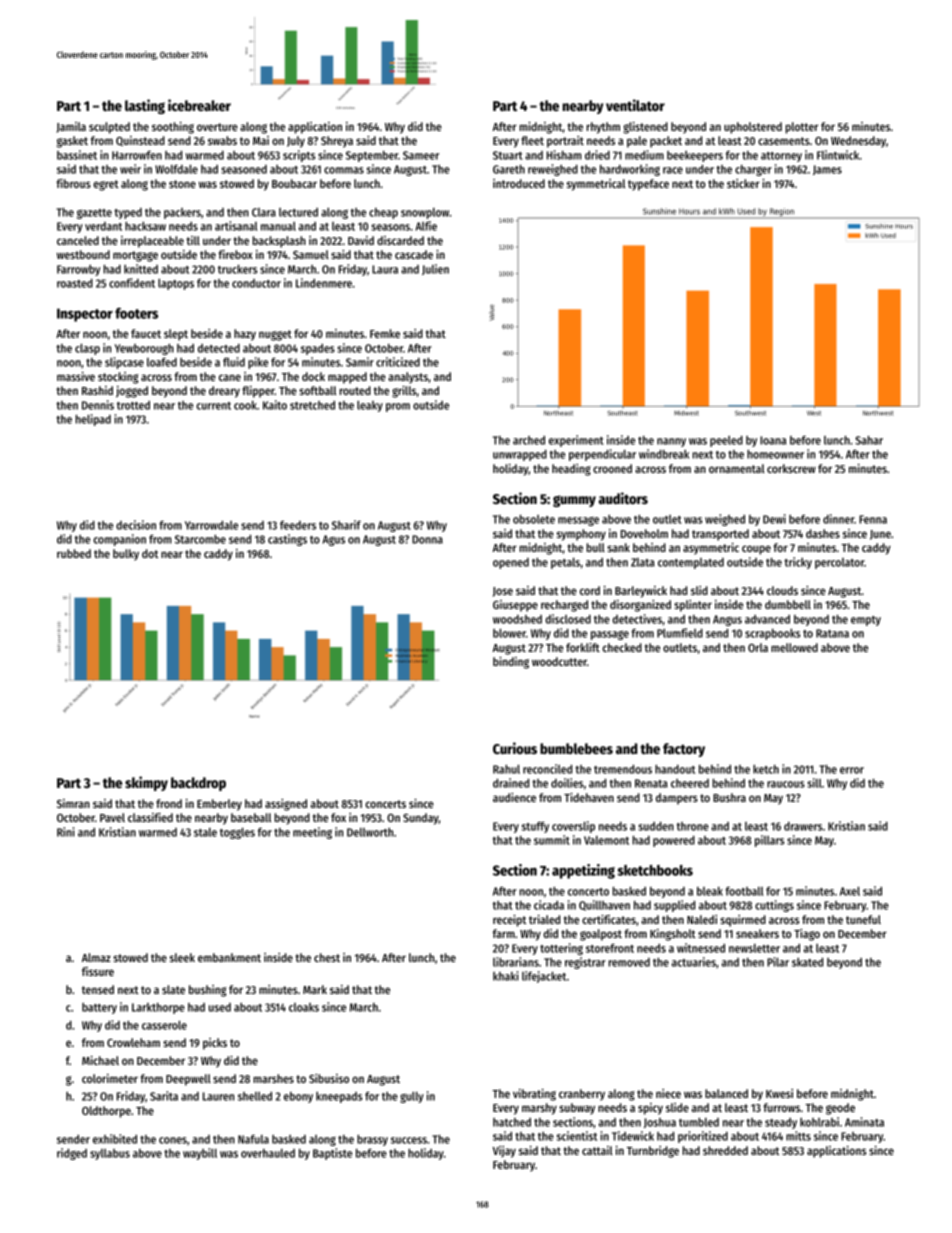 Image resolution: width=952 pixels, height=1233 pixels. Describe the element at coordinates (370, 832) in the document. I see `Dellworth` at that location.
